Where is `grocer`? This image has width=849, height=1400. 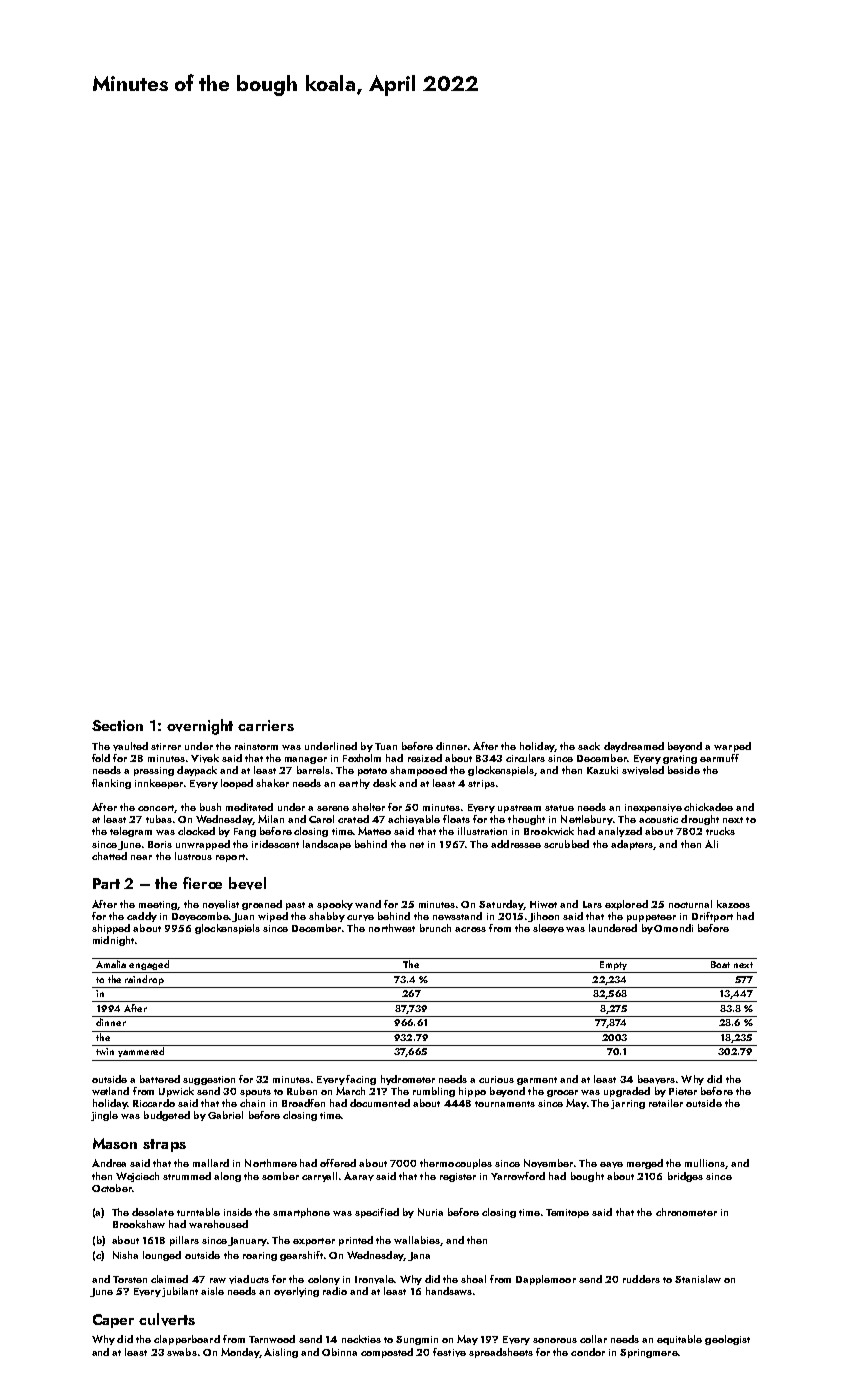
grocer is located at coordinates (562, 1093).
